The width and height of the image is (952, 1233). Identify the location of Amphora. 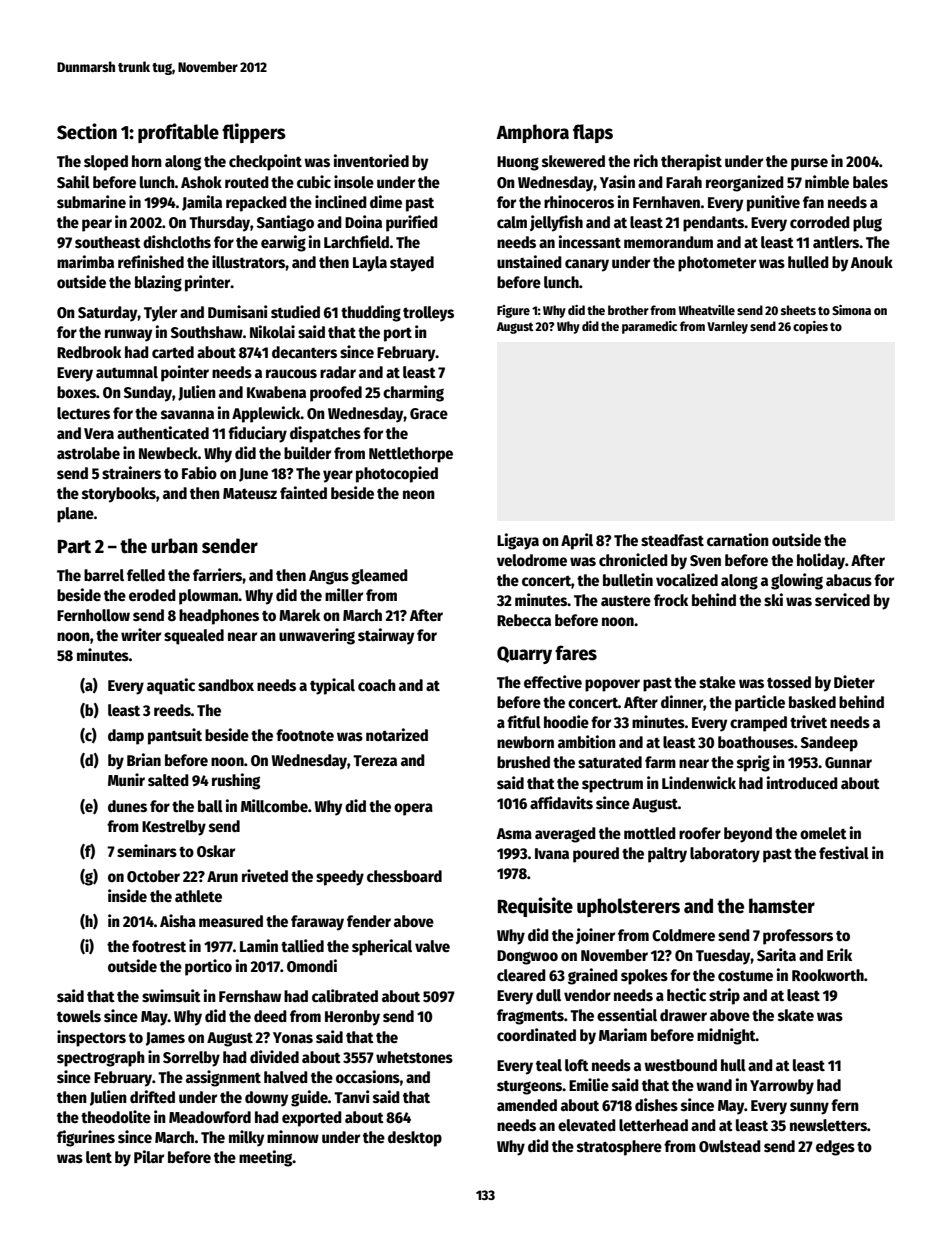
(532, 133).
